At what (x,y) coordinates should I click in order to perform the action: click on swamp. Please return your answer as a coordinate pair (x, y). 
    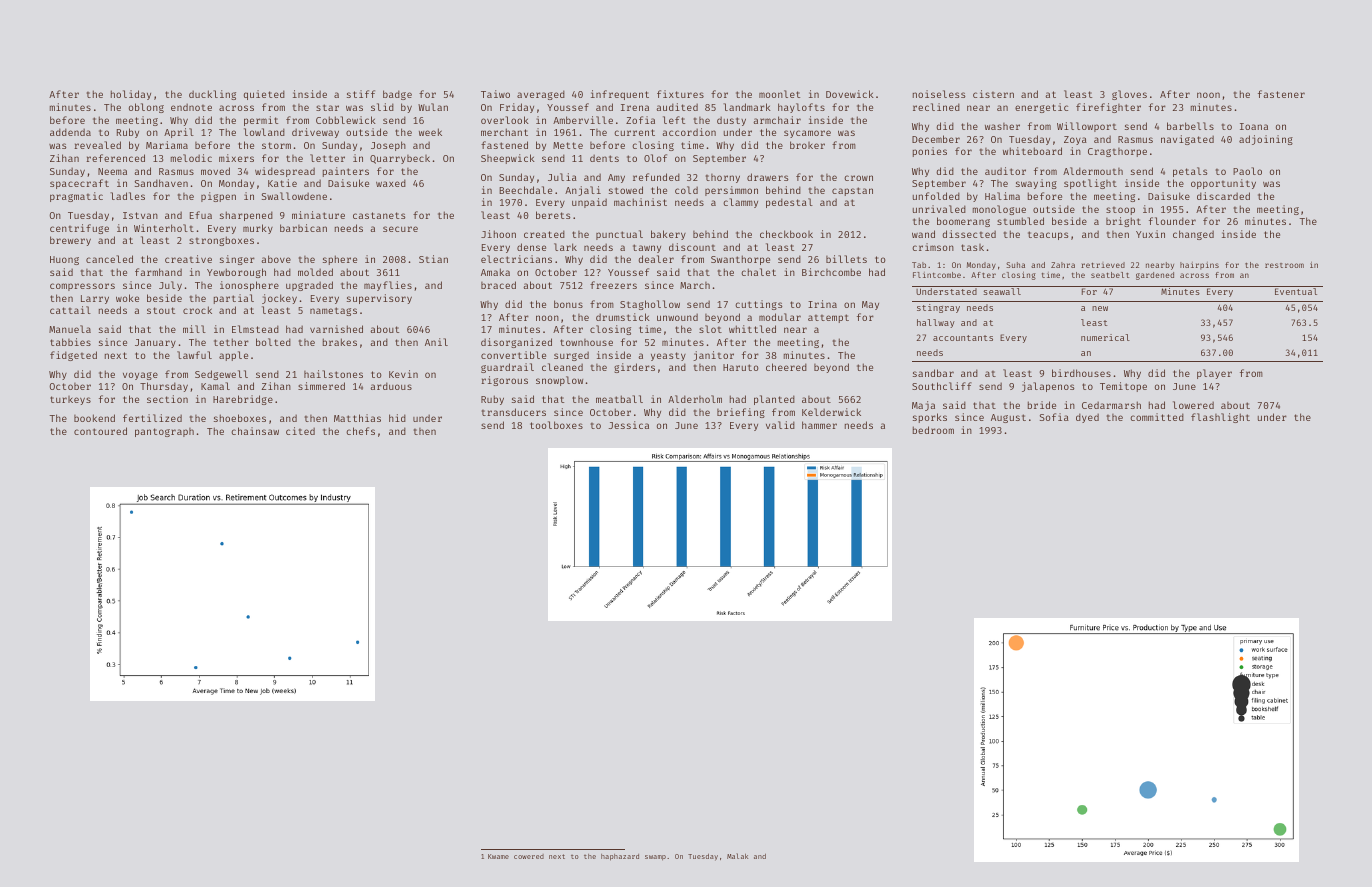
    Looking at the image, I should click on (655, 858).
